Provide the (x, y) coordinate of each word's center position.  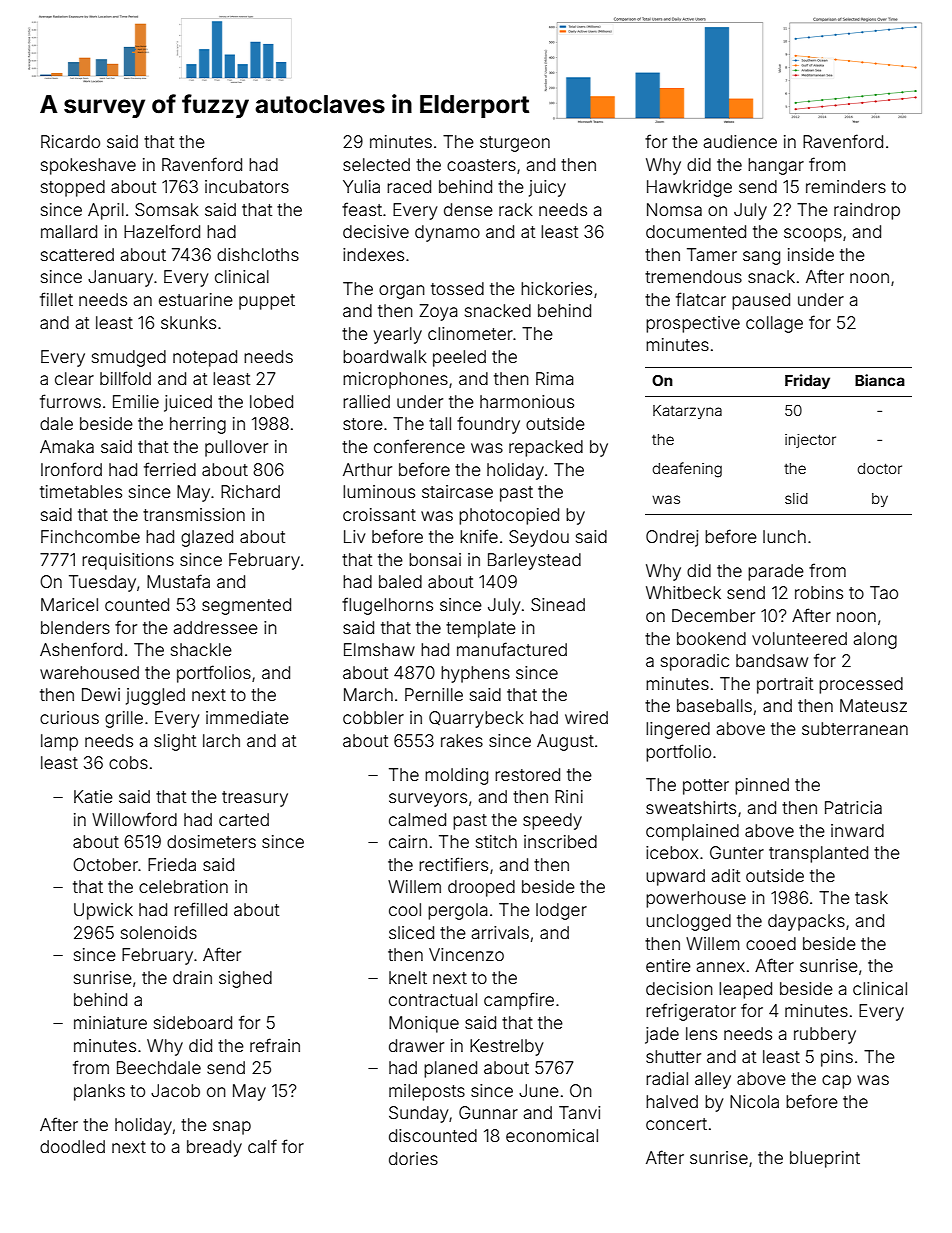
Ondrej (672, 538)
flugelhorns (387, 606)
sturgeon (515, 144)
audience (740, 141)
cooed (771, 943)
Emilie (136, 401)
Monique (424, 1024)
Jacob (175, 1090)
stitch (496, 841)
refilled (200, 909)
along (875, 640)
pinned (762, 786)
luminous (379, 491)
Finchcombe (90, 536)
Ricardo (70, 141)
